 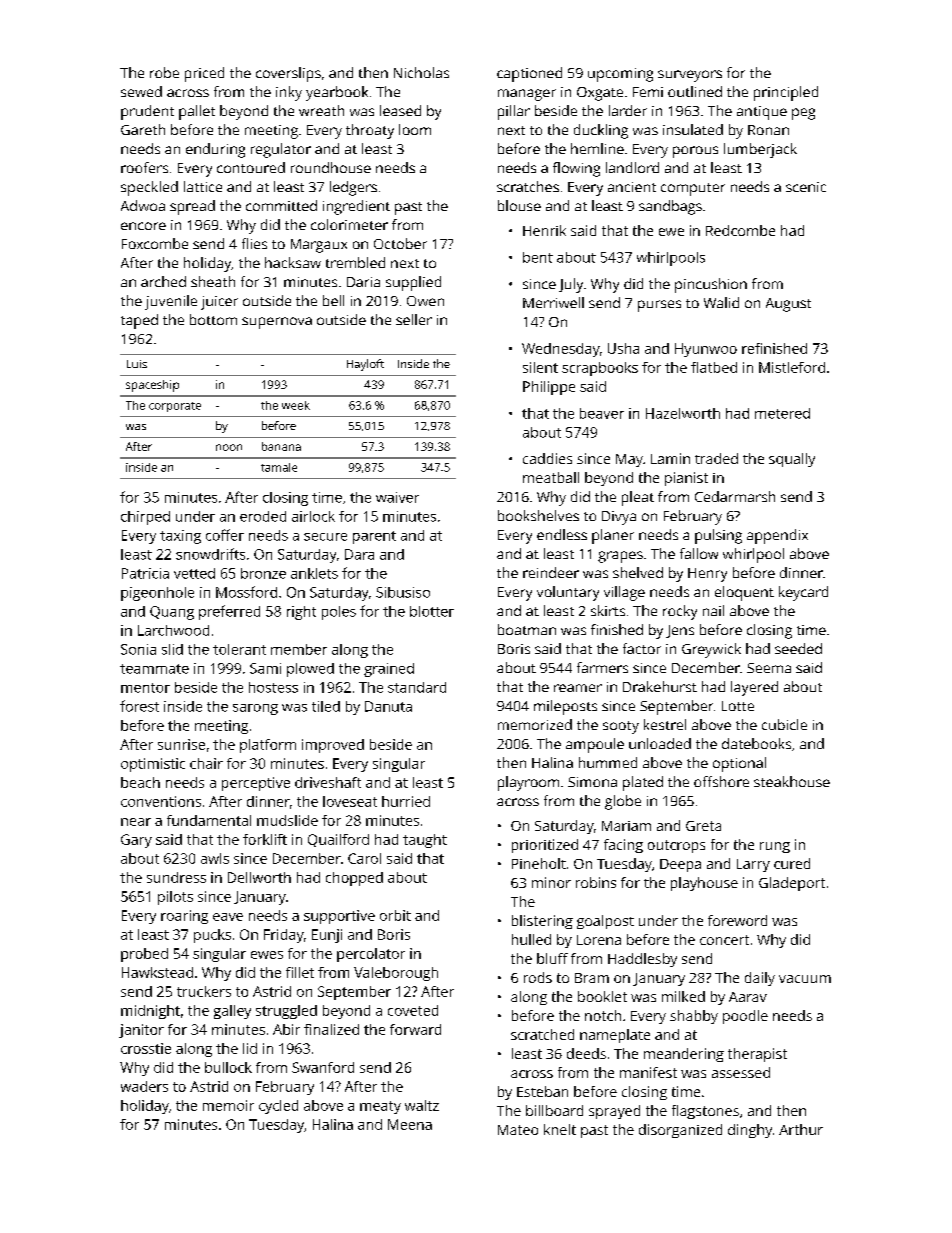 What do you see at coordinates (792, 367) in the screenshot?
I see `Mistleford` at bounding box center [792, 367].
